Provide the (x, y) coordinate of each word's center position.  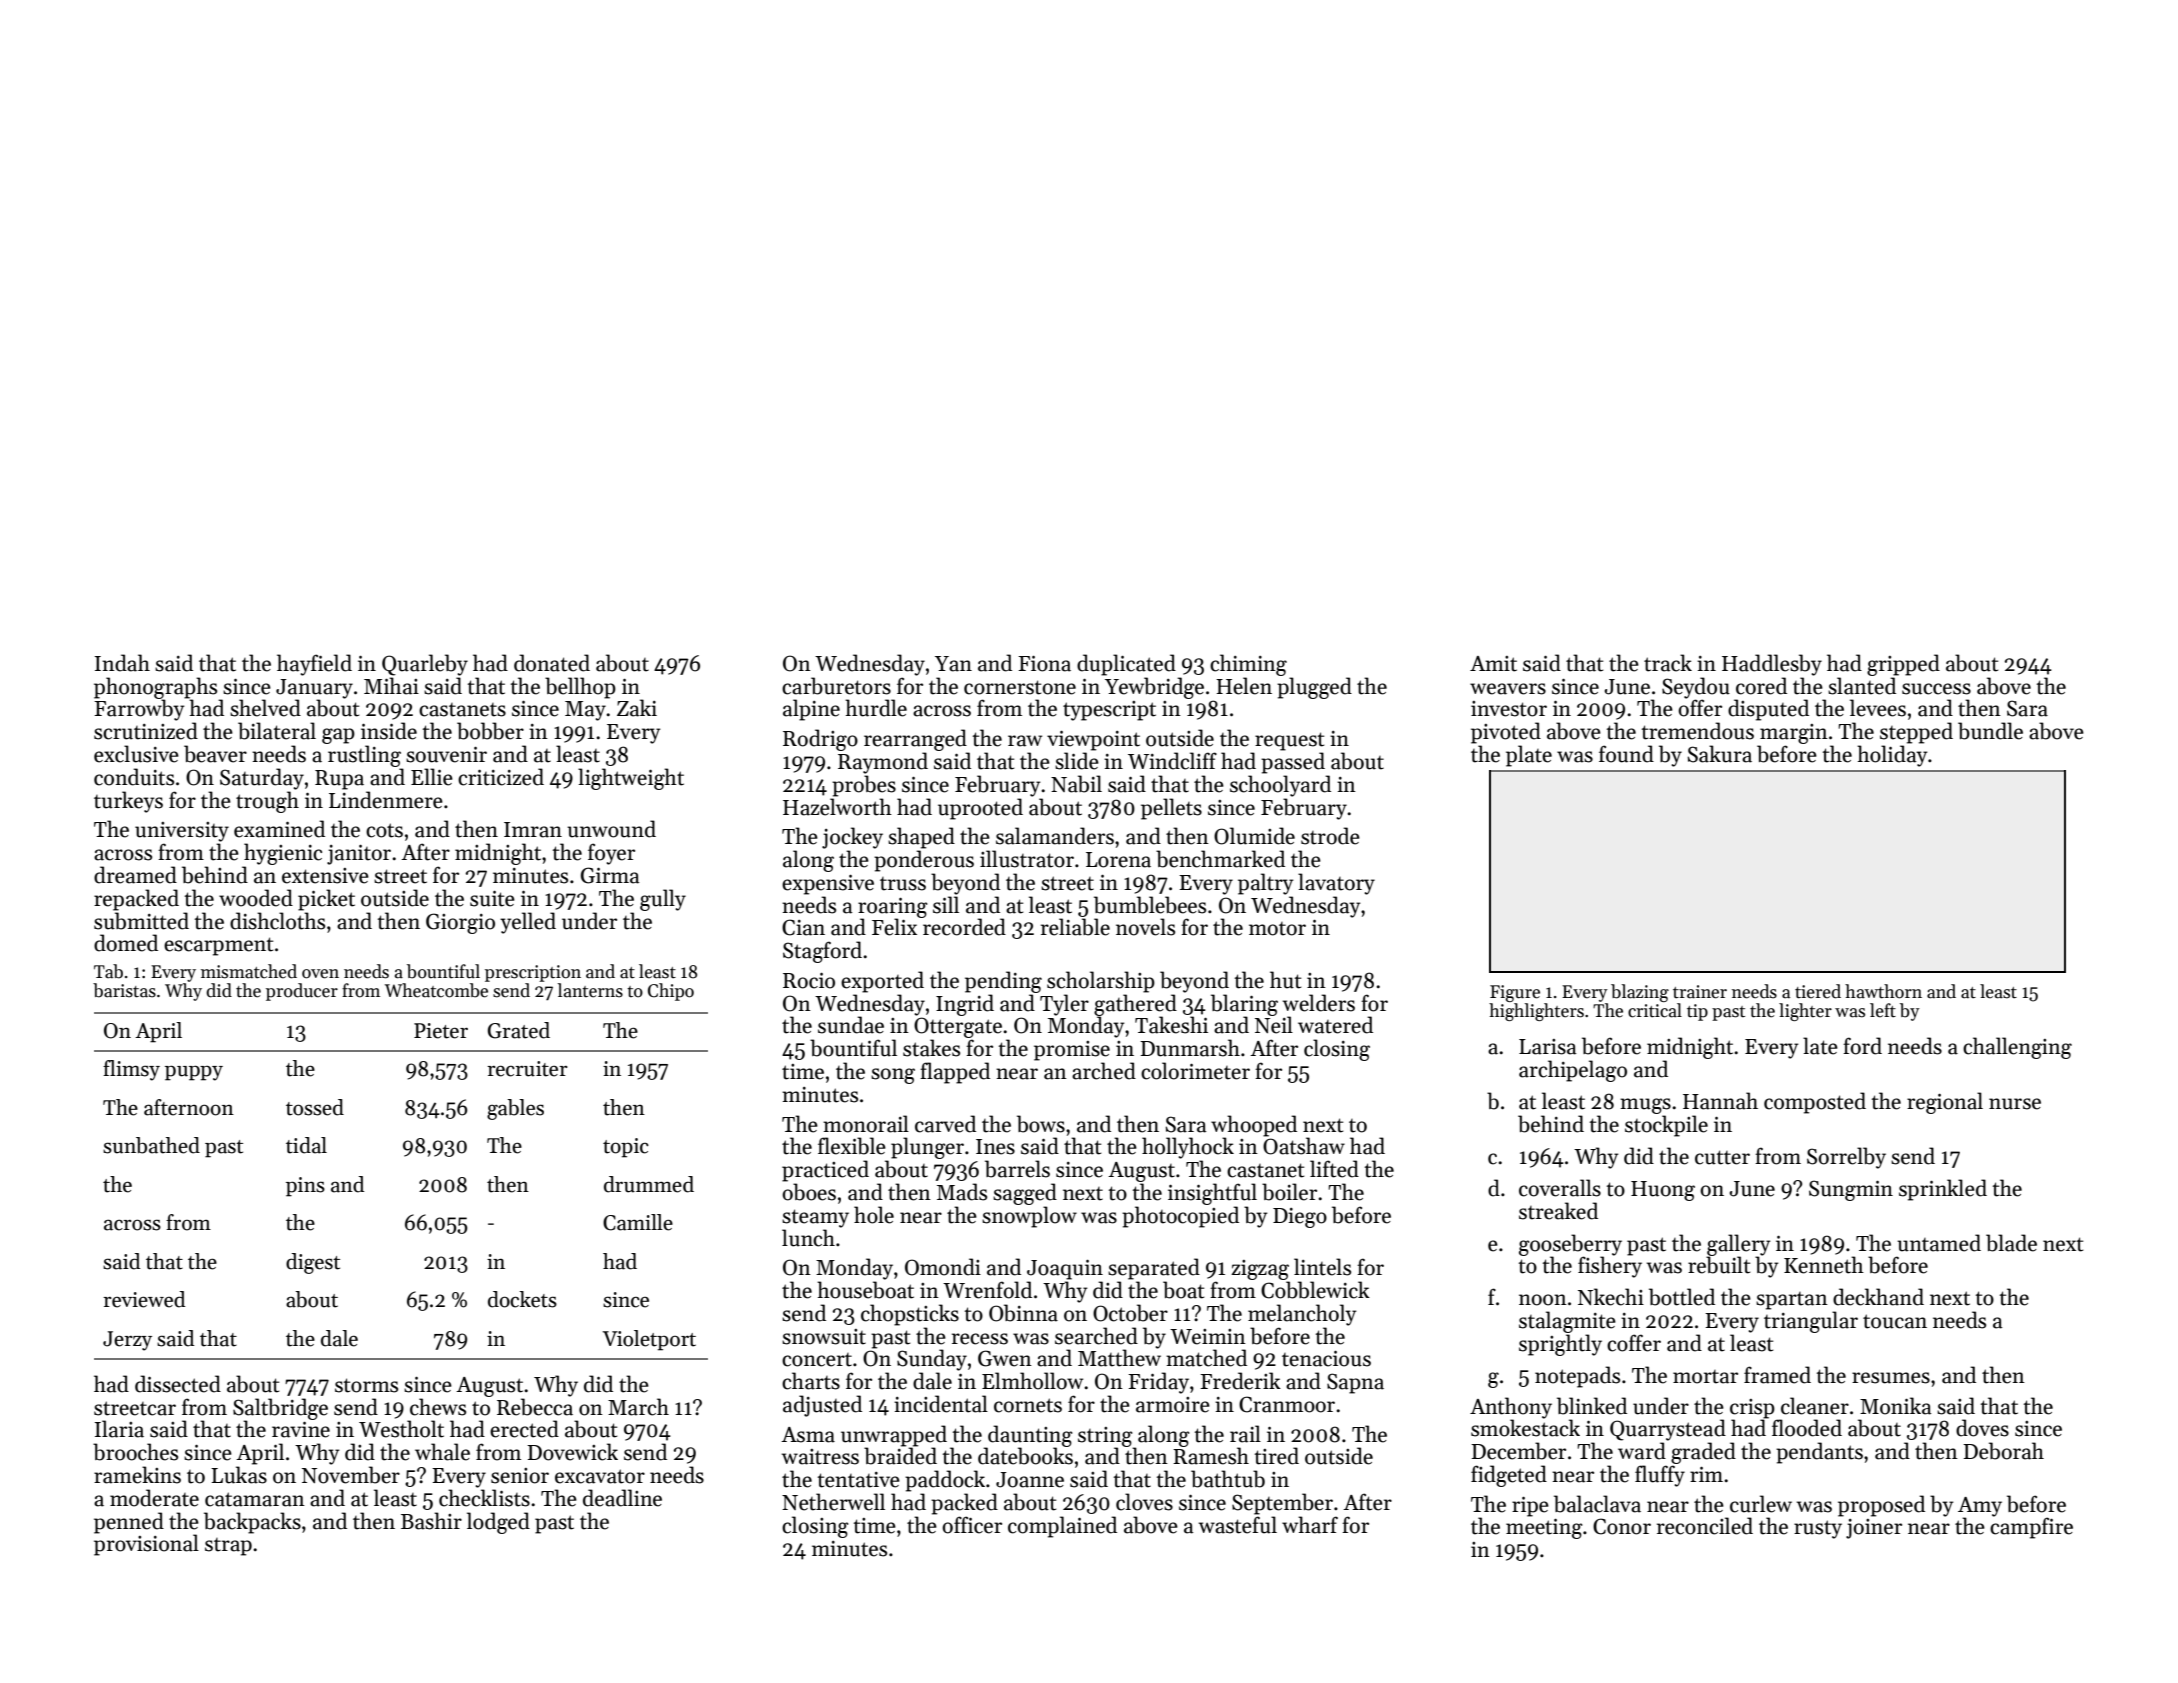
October (1130, 1313)
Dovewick (572, 1452)
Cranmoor (1287, 1404)
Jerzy (127, 1341)
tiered (1818, 991)
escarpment (218, 946)
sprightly (1560, 1345)
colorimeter (1195, 1071)
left (1883, 1010)
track (1668, 663)
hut (1285, 980)
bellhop (580, 688)
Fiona (1044, 664)
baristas (124, 990)
